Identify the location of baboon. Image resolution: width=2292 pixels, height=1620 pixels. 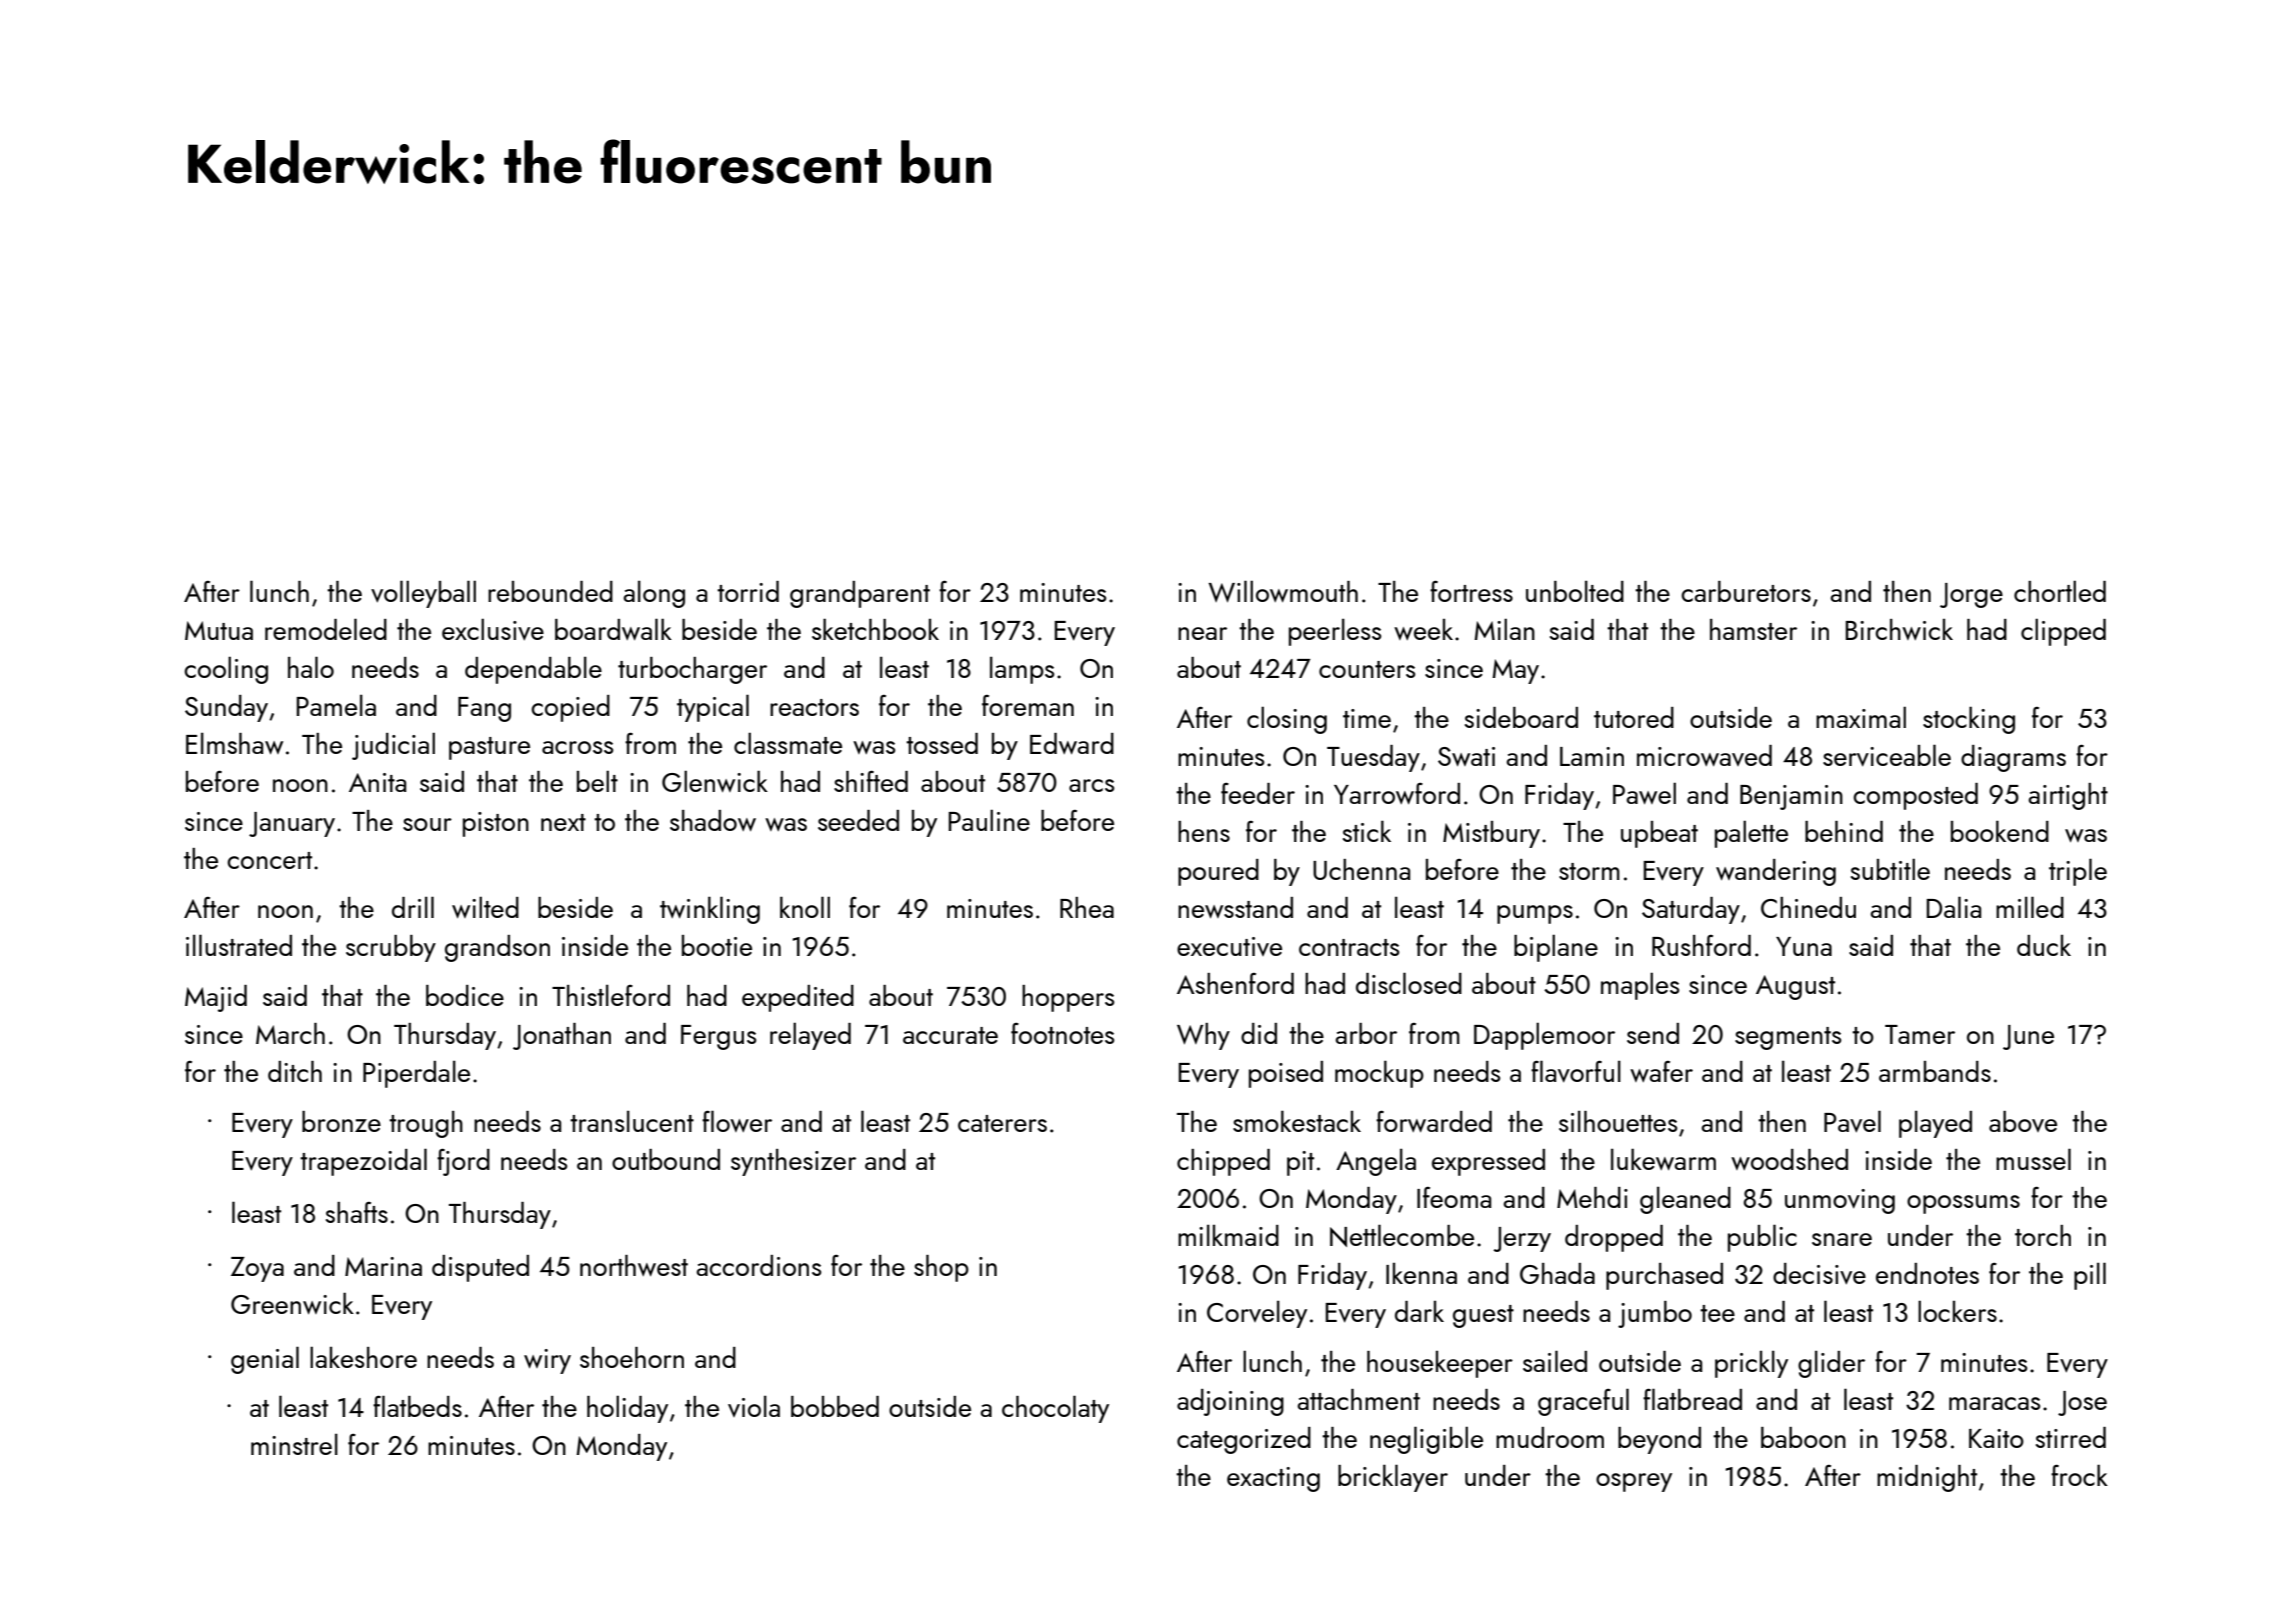
(1803, 1437).
